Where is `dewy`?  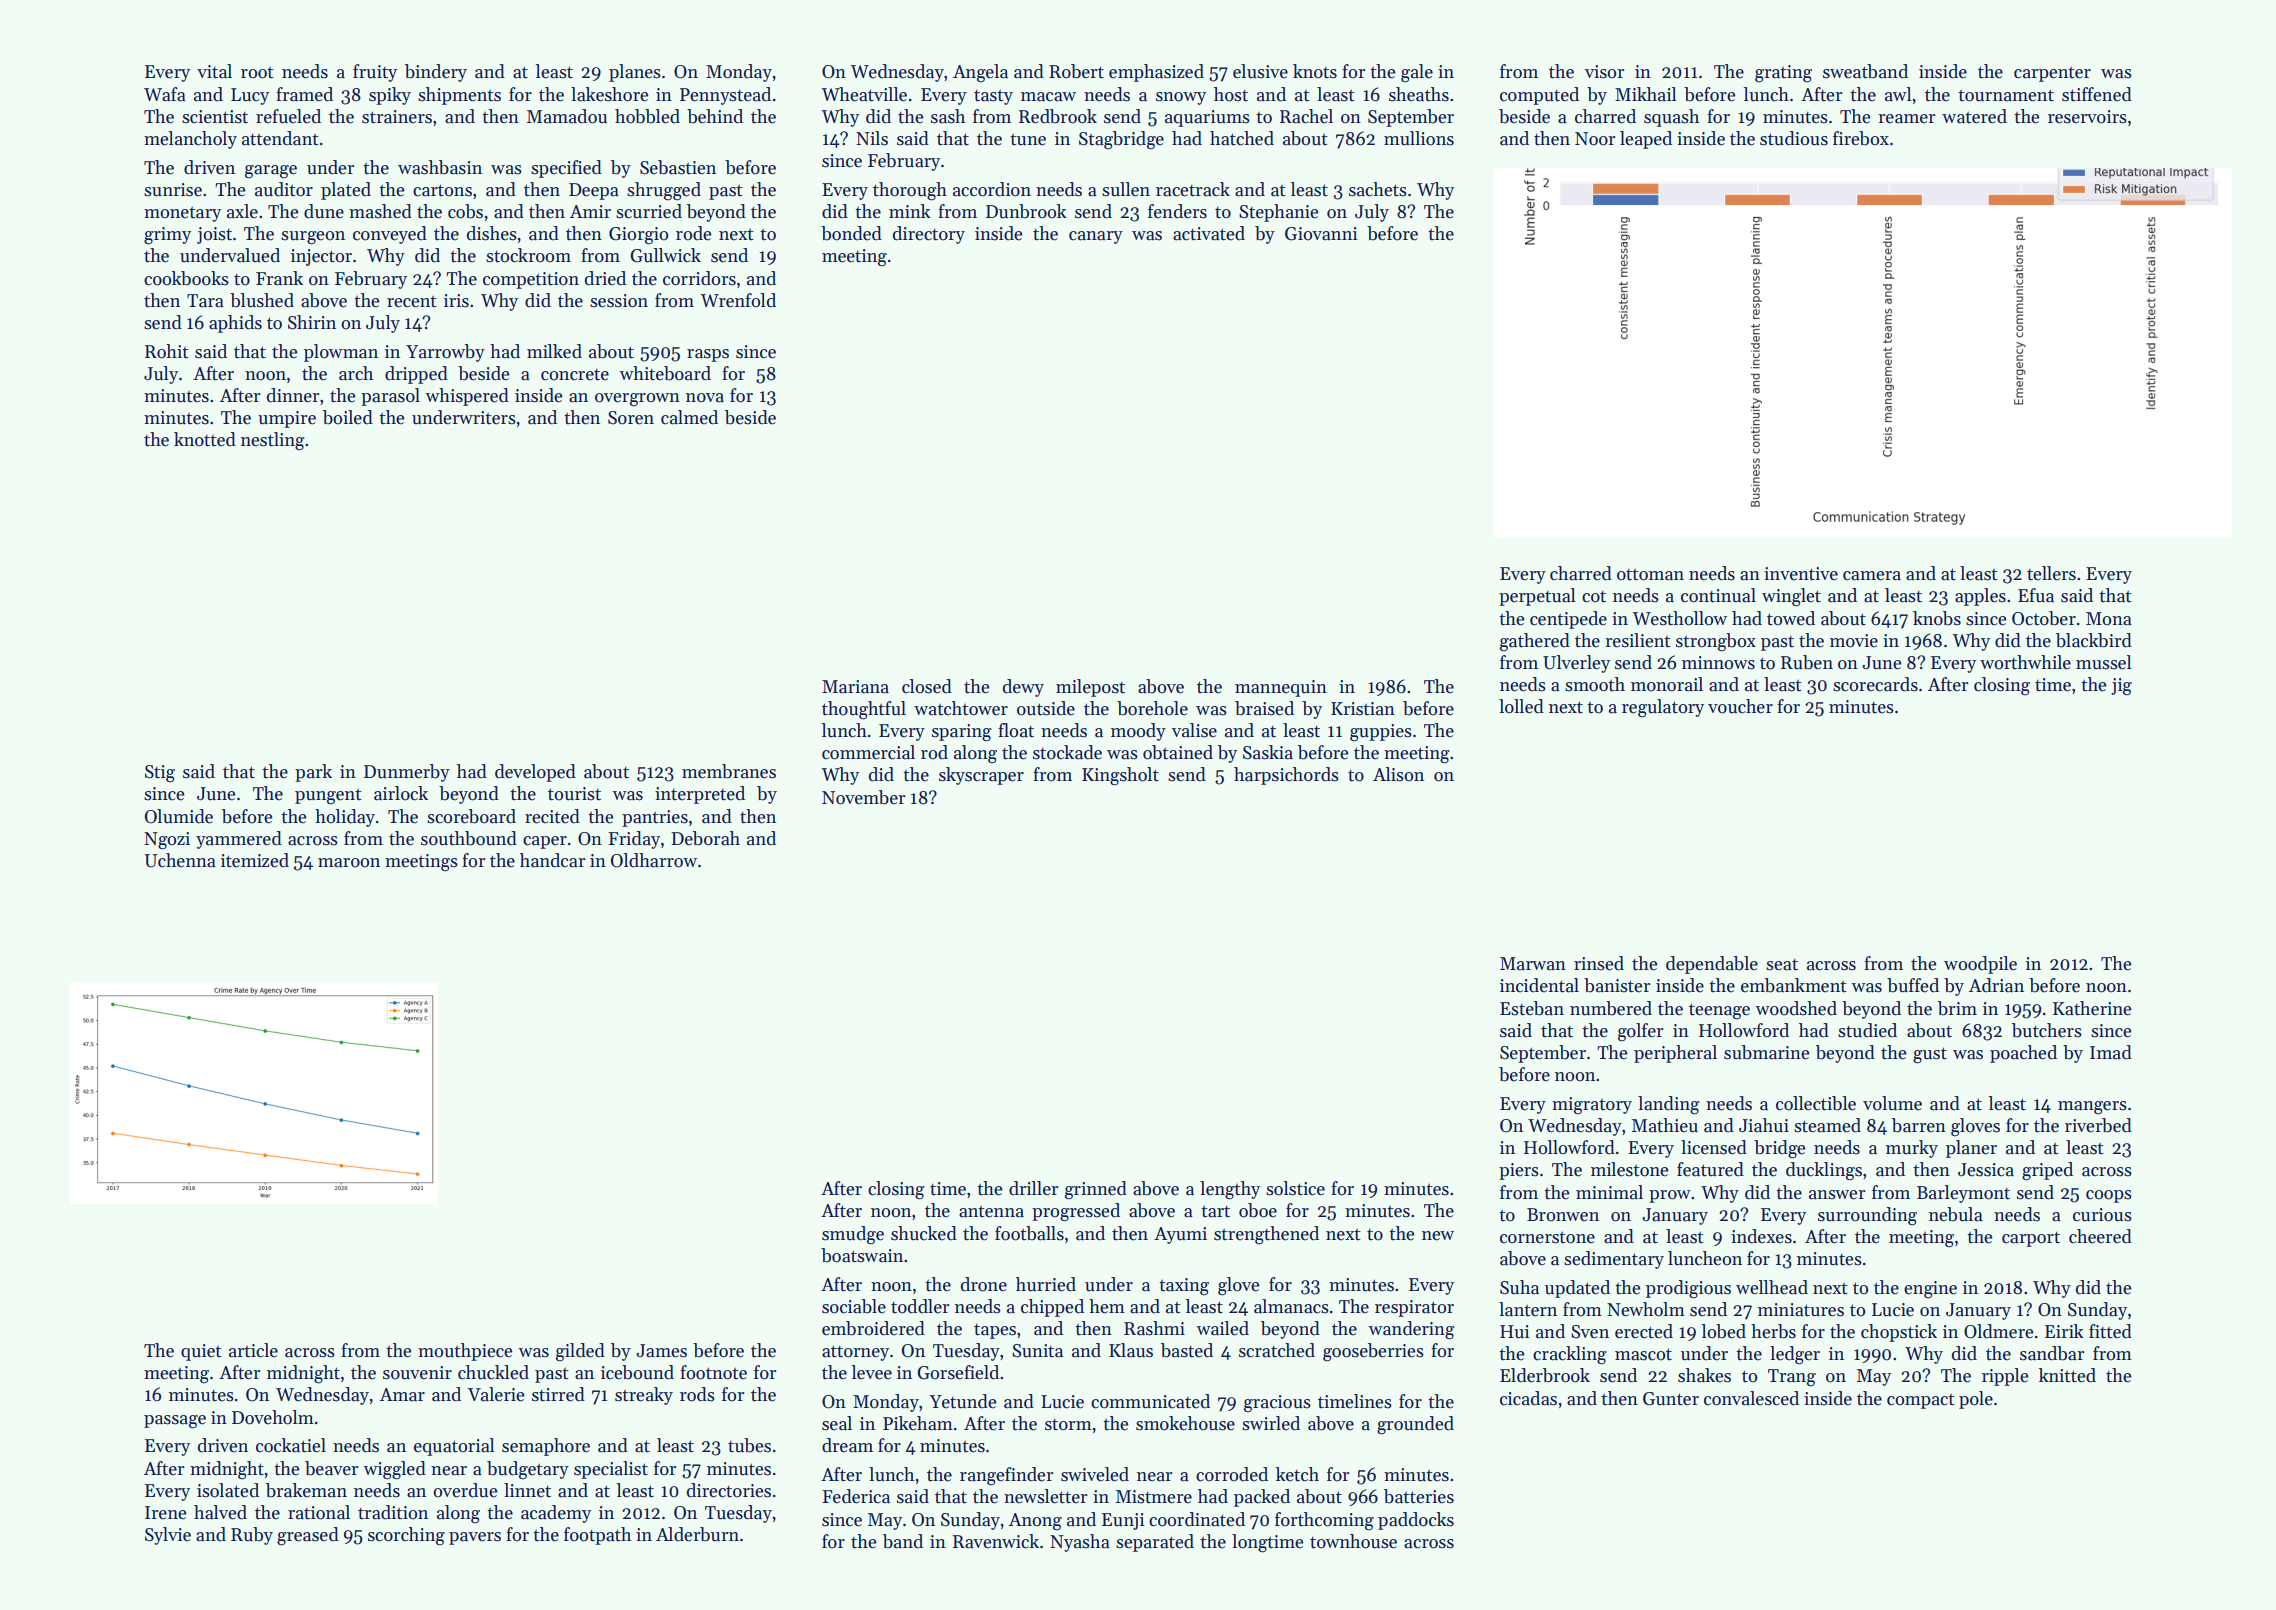
dewy is located at coordinates (1023, 688).
